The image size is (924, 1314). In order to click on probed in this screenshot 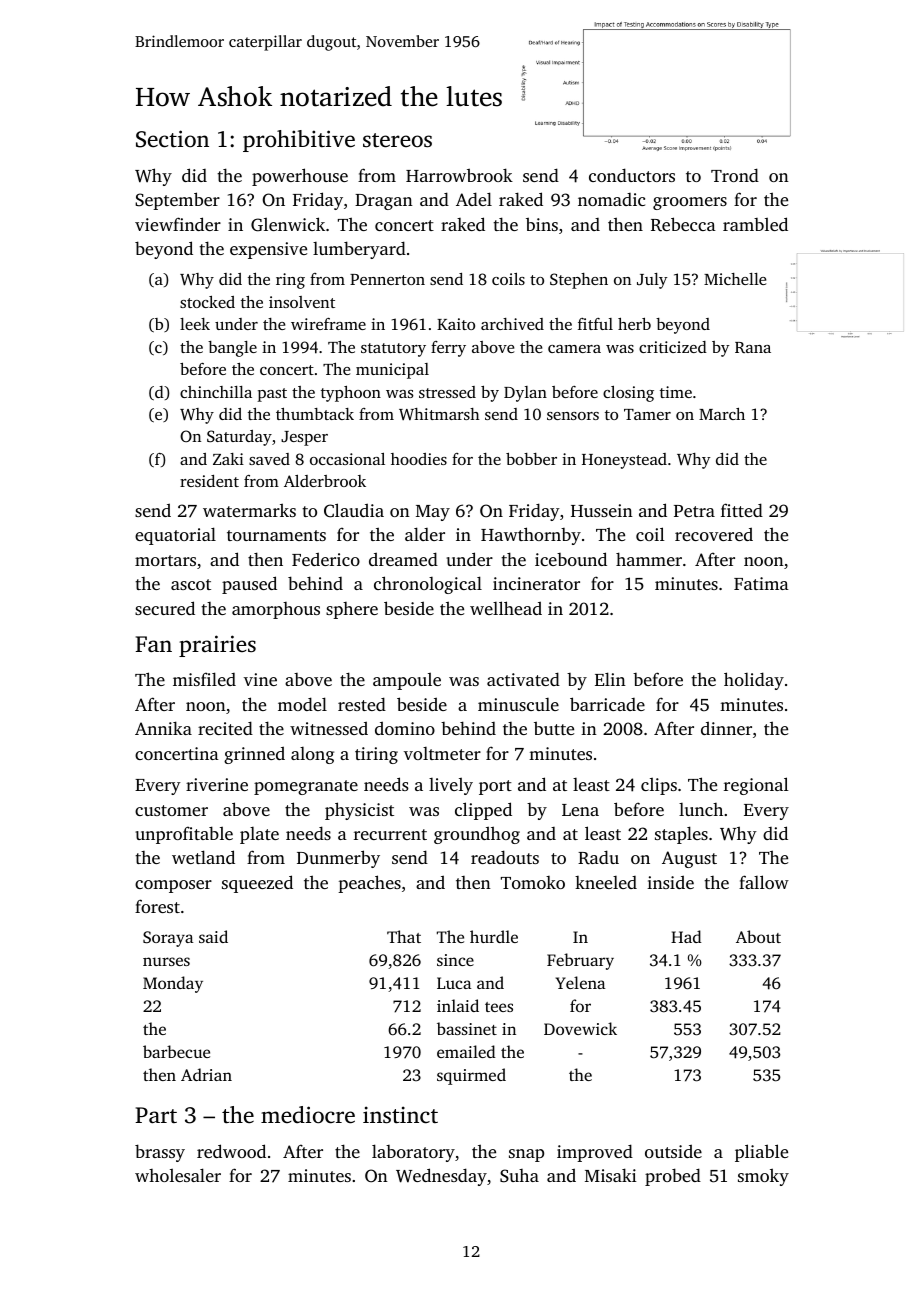, I will do `click(673, 1177)`.
